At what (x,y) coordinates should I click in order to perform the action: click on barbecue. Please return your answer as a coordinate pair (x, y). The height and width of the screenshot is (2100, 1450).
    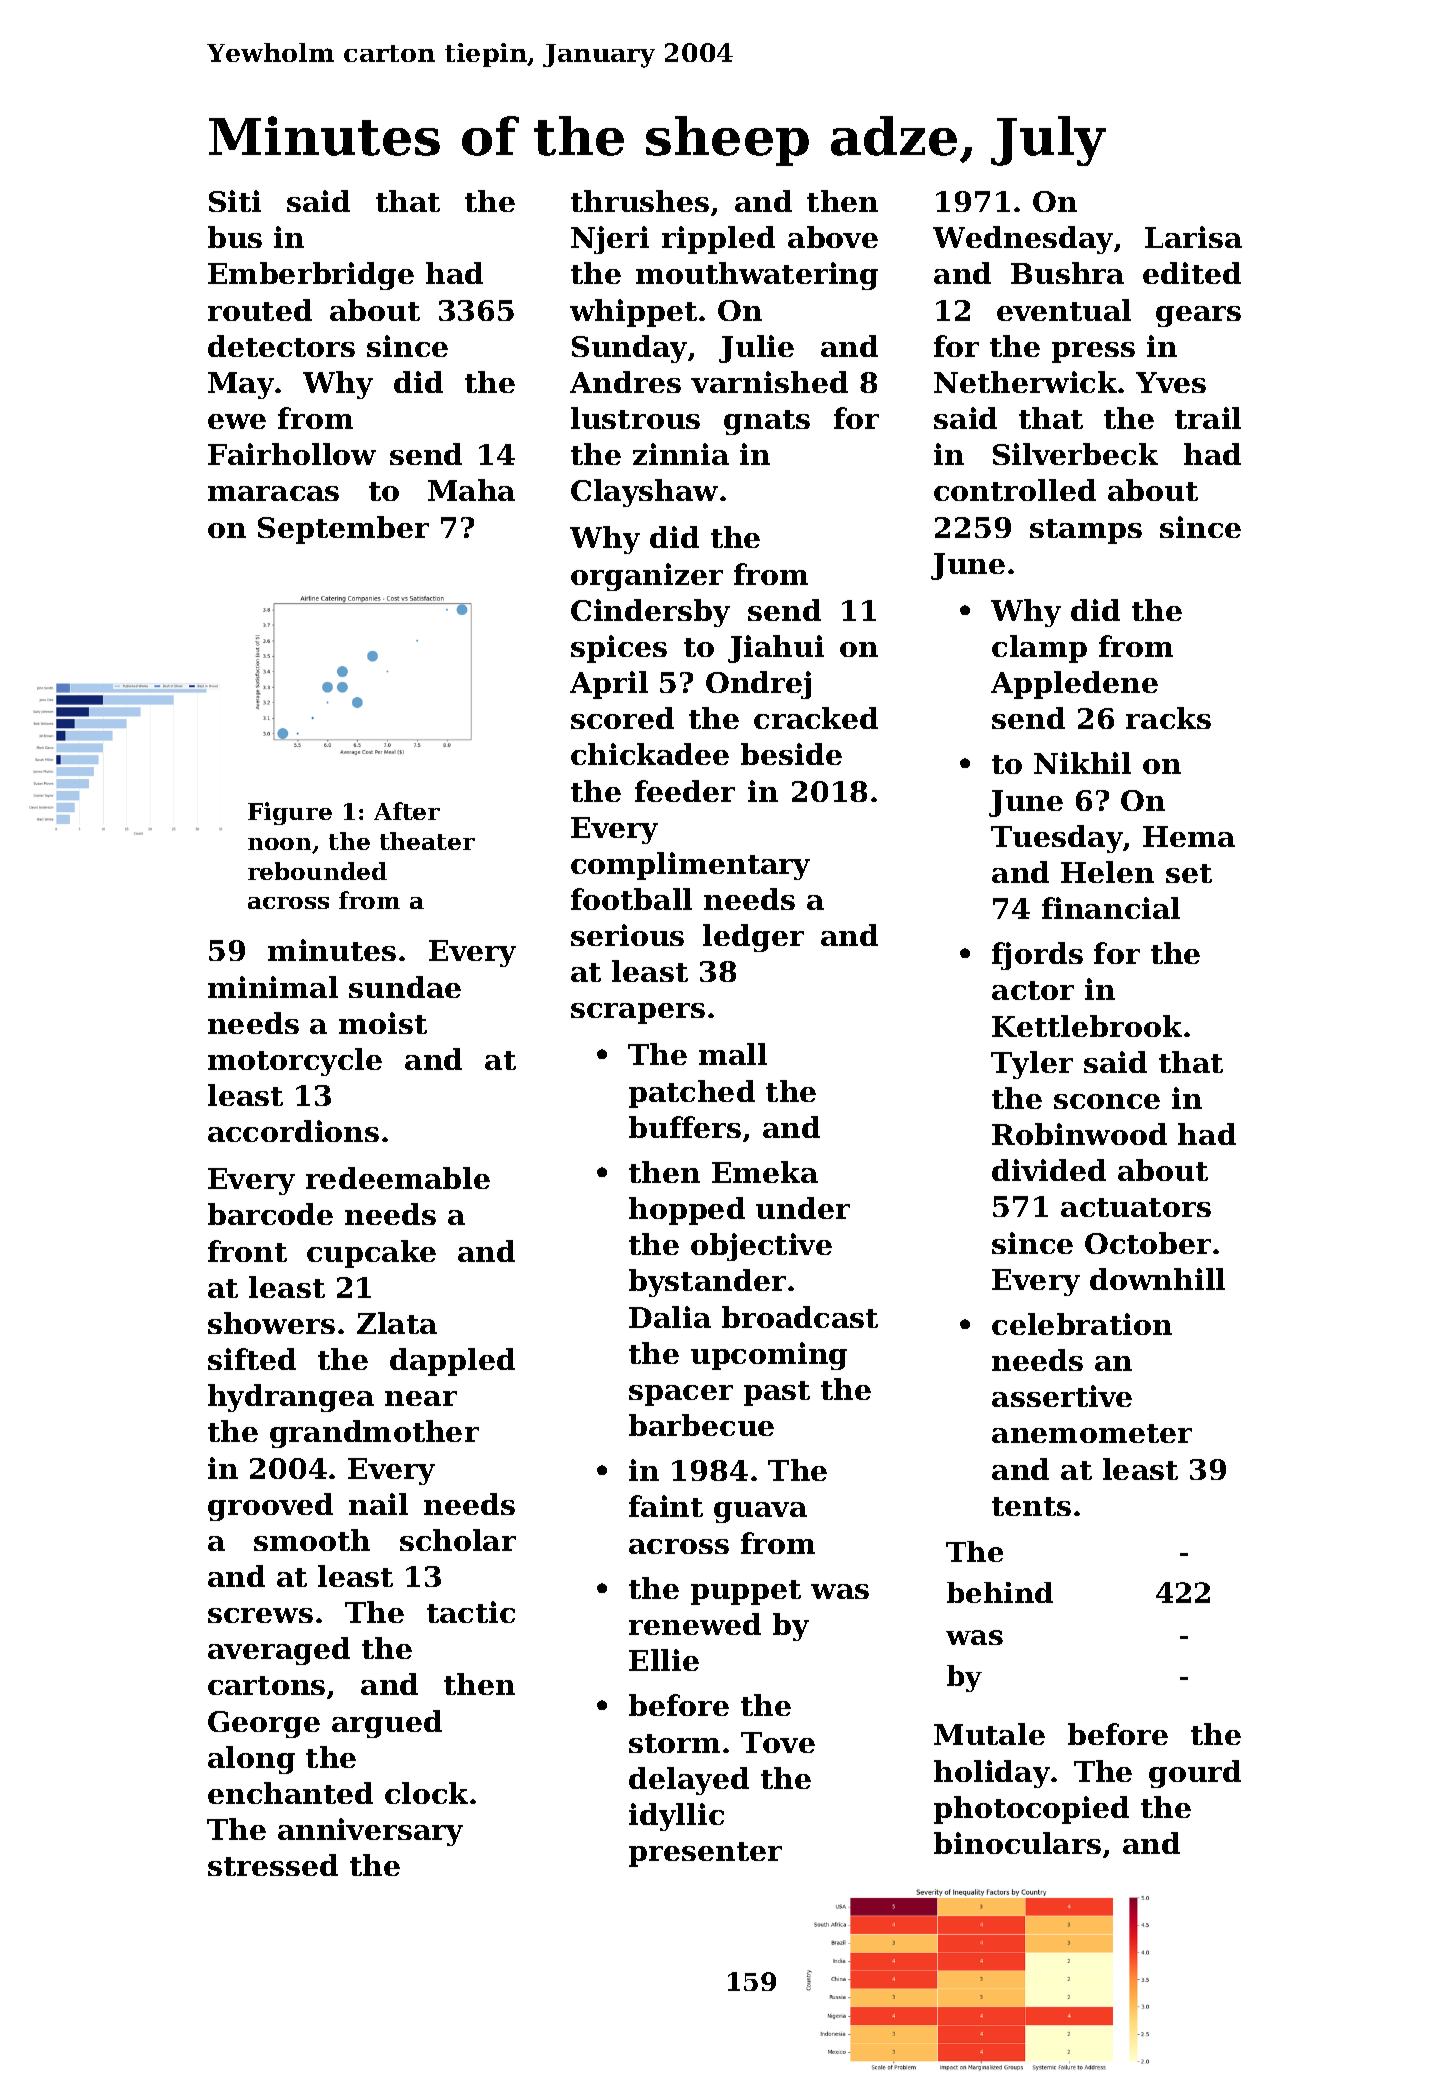
    Looking at the image, I should click on (701, 1425).
